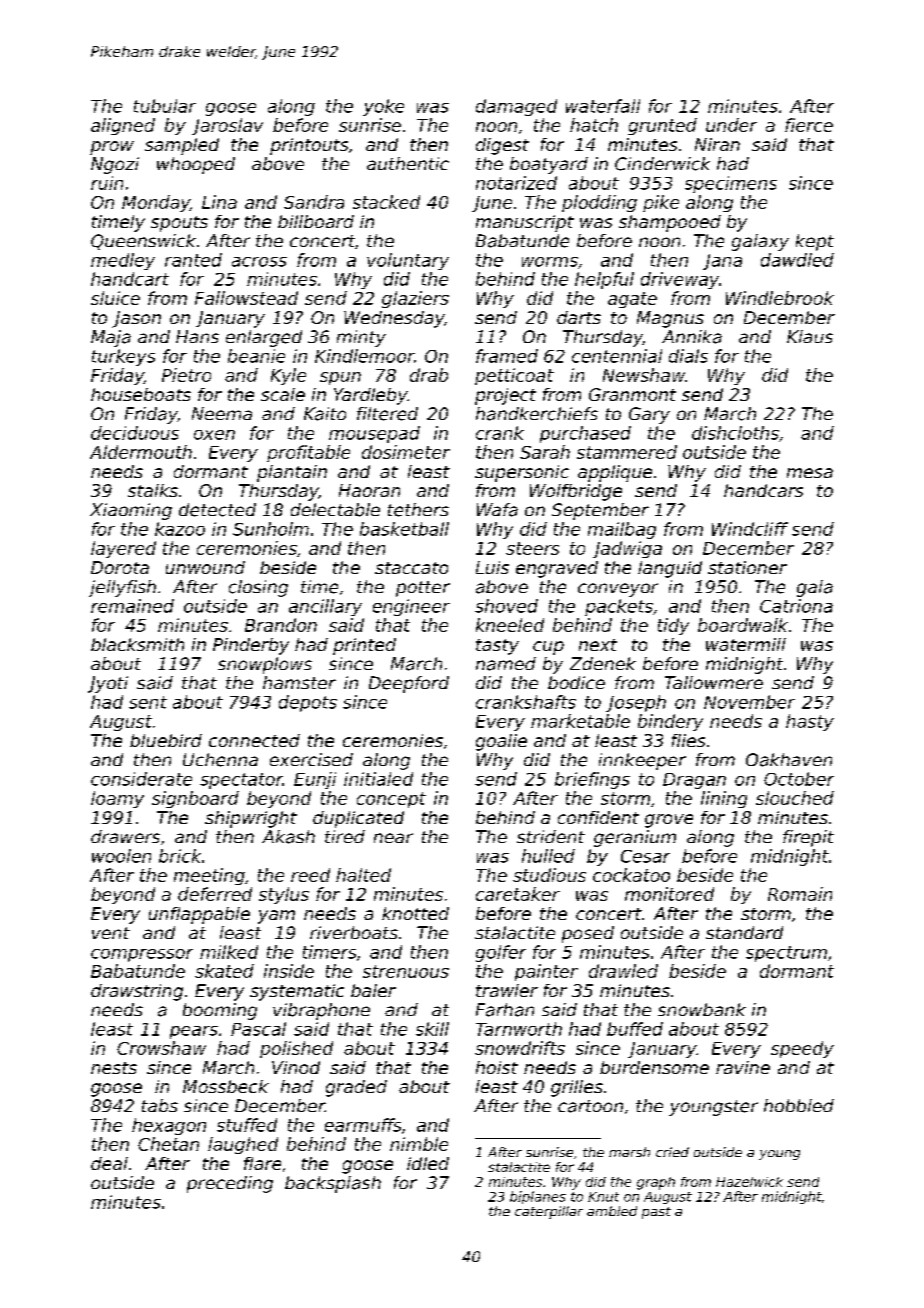  What do you see at coordinates (123, 357) in the image?
I see `turkeys` at bounding box center [123, 357].
